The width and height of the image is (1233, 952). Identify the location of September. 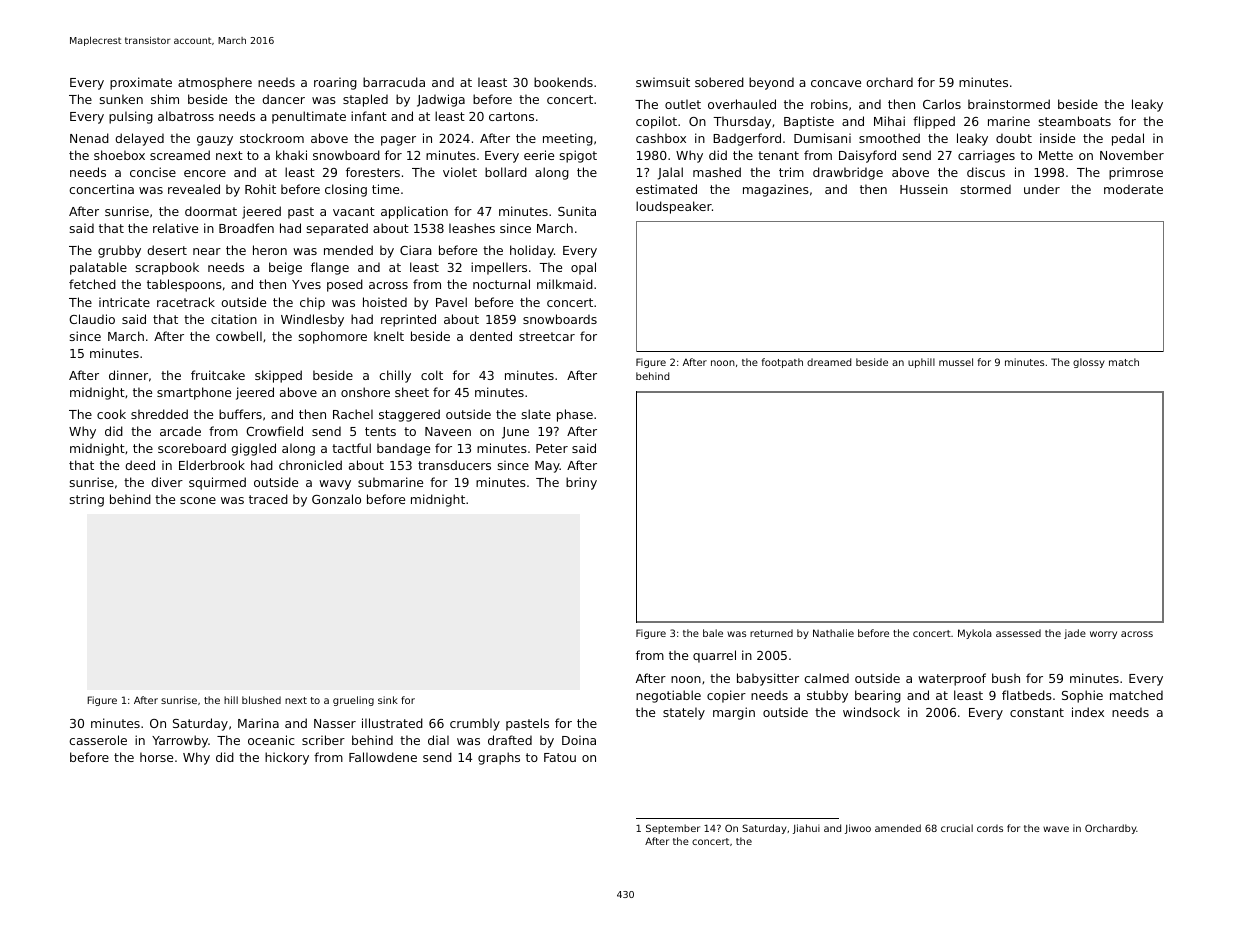
(673, 829).
